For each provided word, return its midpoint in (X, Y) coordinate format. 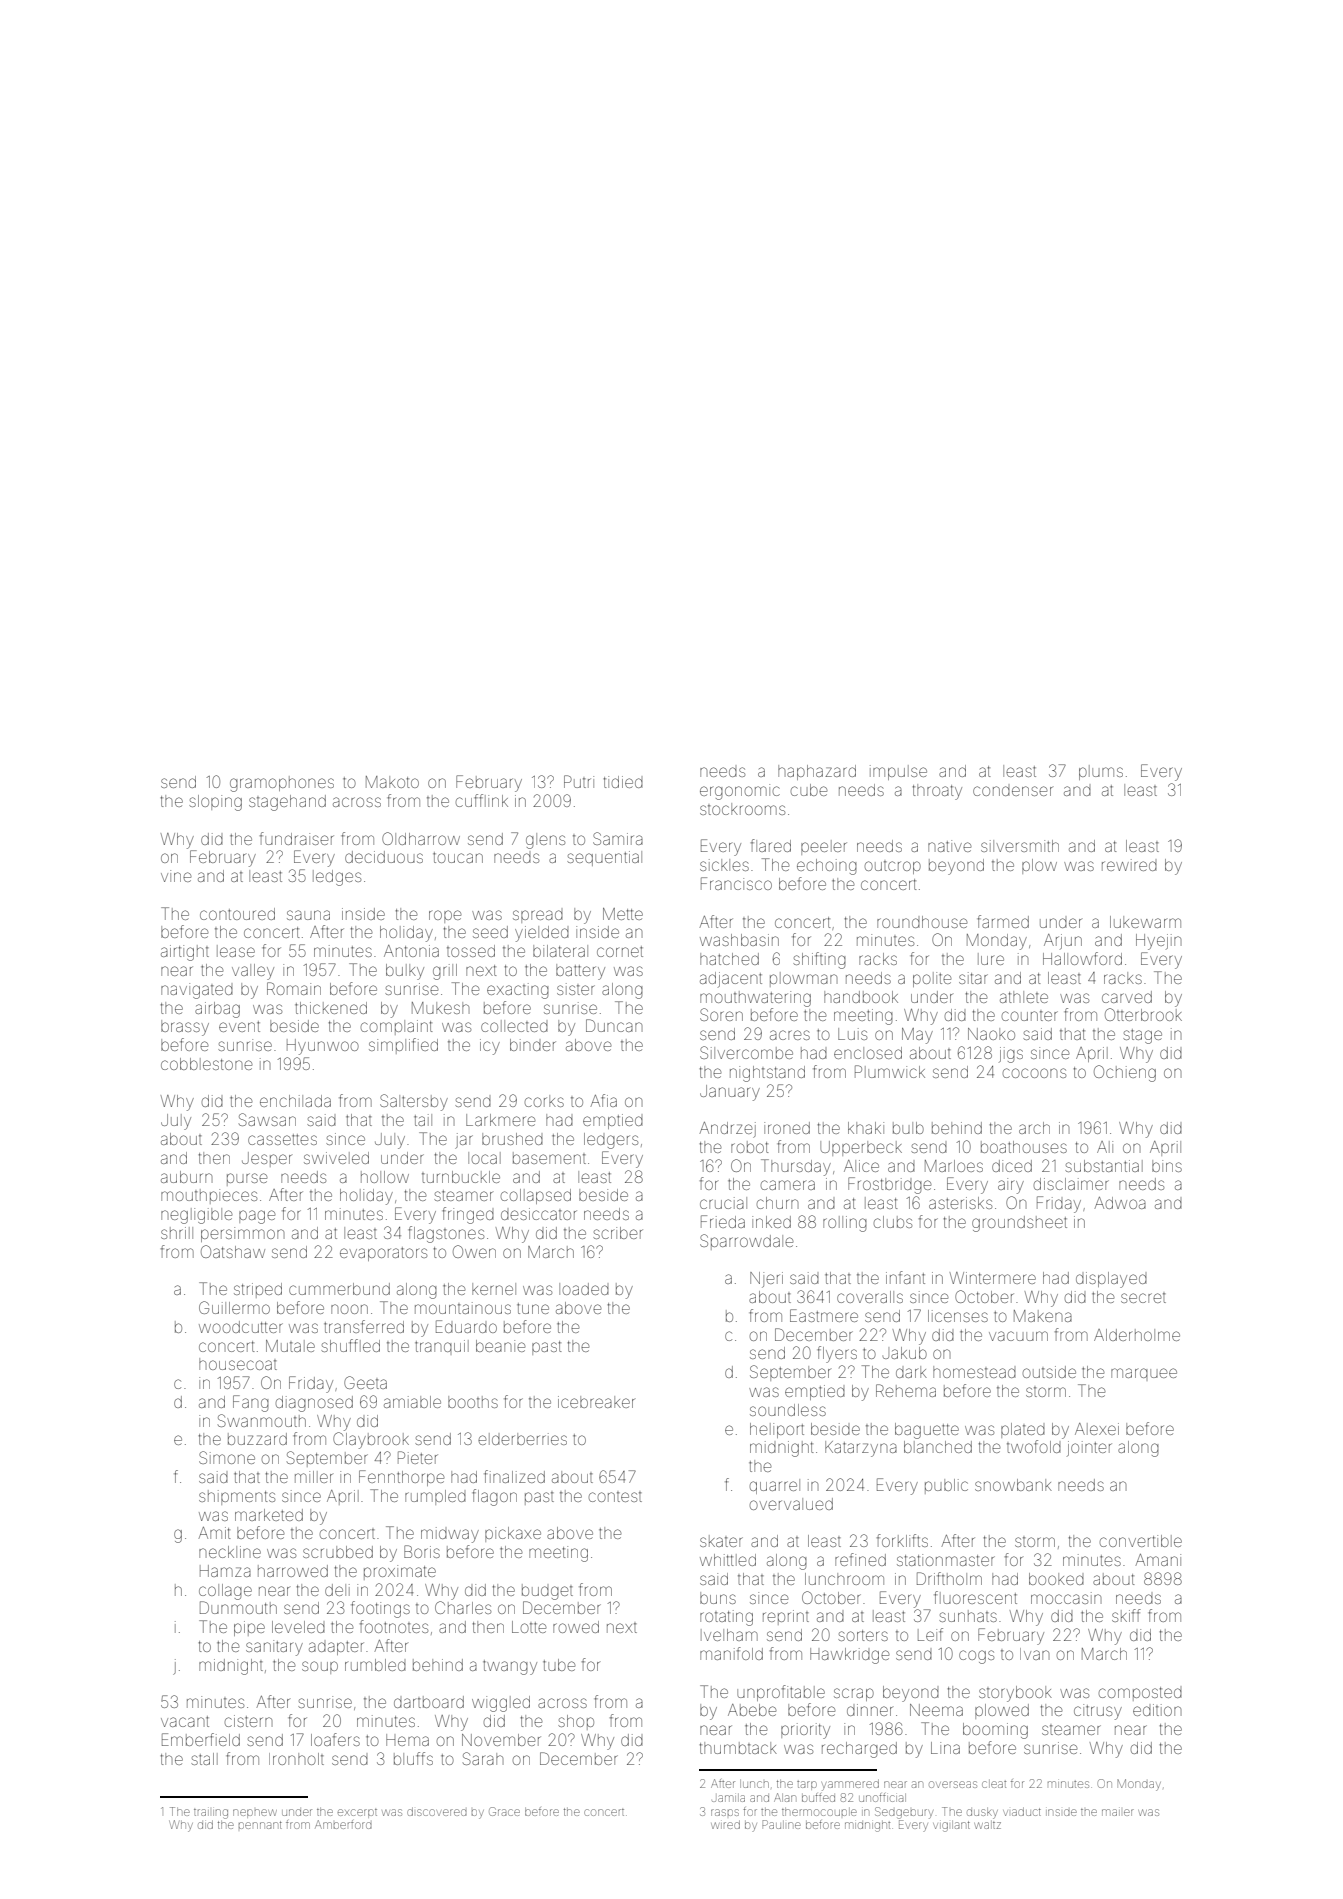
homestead (974, 1372)
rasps (725, 1812)
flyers (837, 1354)
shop (576, 1722)
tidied (623, 782)
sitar (973, 978)
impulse (898, 772)
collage (225, 1592)
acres (790, 1035)
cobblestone (206, 1064)
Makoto (392, 782)
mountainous (463, 1308)
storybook (1015, 1694)
